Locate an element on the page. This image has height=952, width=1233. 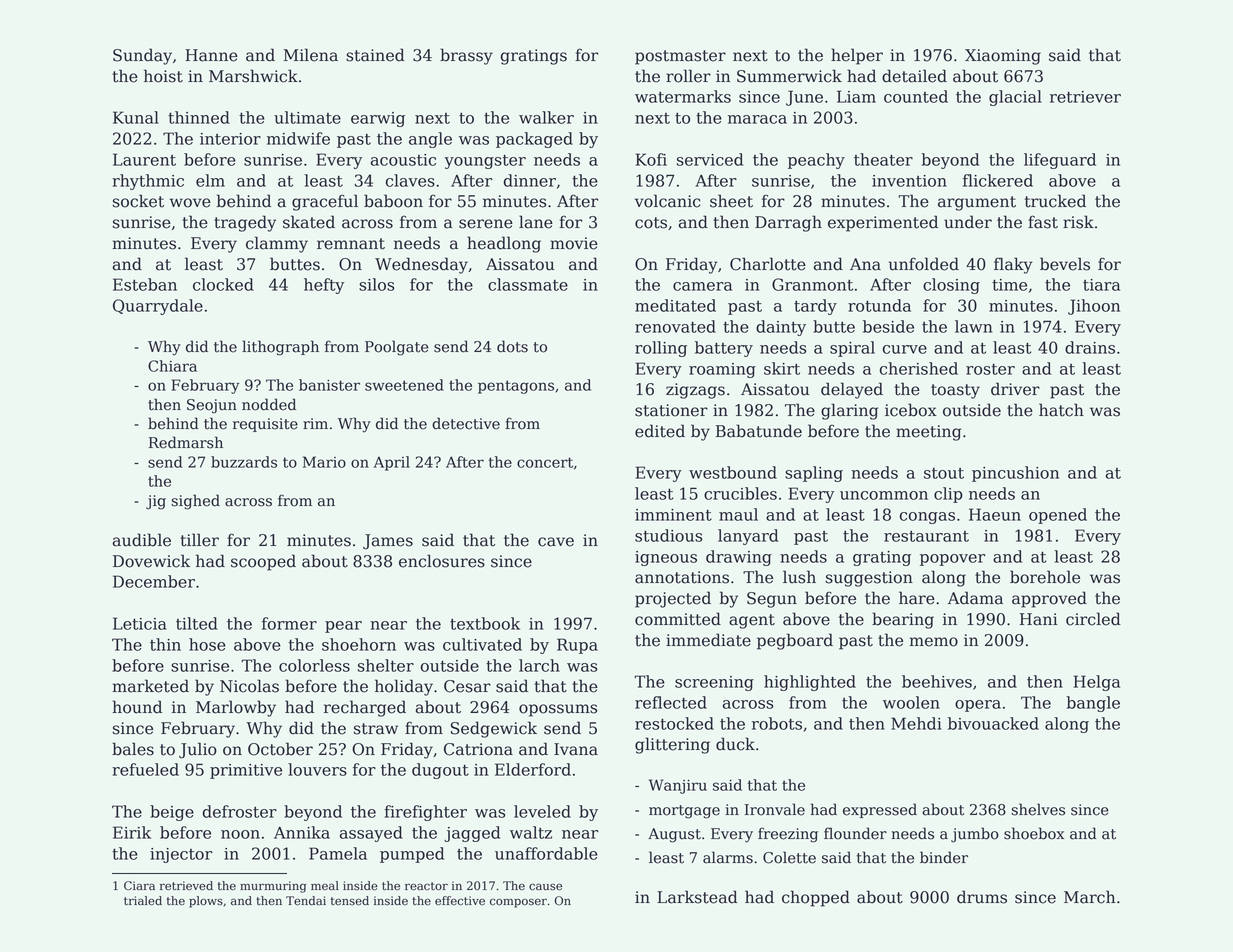
Leticia is located at coordinates (140, 623).
